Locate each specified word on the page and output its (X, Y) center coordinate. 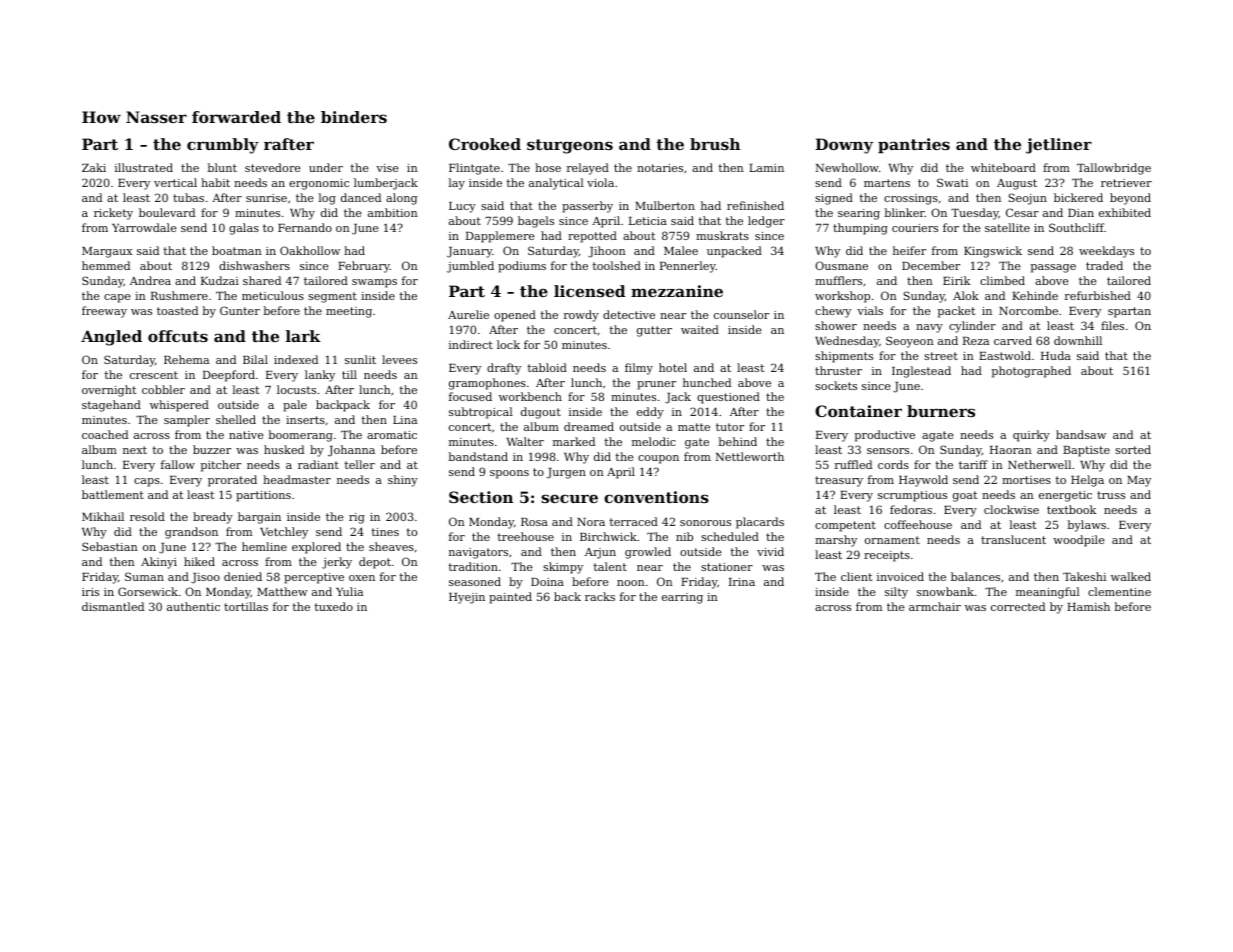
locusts (296, 389)
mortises (1026, 480)
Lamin (766, 168)
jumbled (470, 267)
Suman (144, 576)
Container (858, 411)
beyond (1130, 199)
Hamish (1088, 606)
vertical (175, 182)
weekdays (1106, 252)
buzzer (212, 449)
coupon (658, 459)
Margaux (107, 252)
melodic (654, 441)
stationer (727, 567)
